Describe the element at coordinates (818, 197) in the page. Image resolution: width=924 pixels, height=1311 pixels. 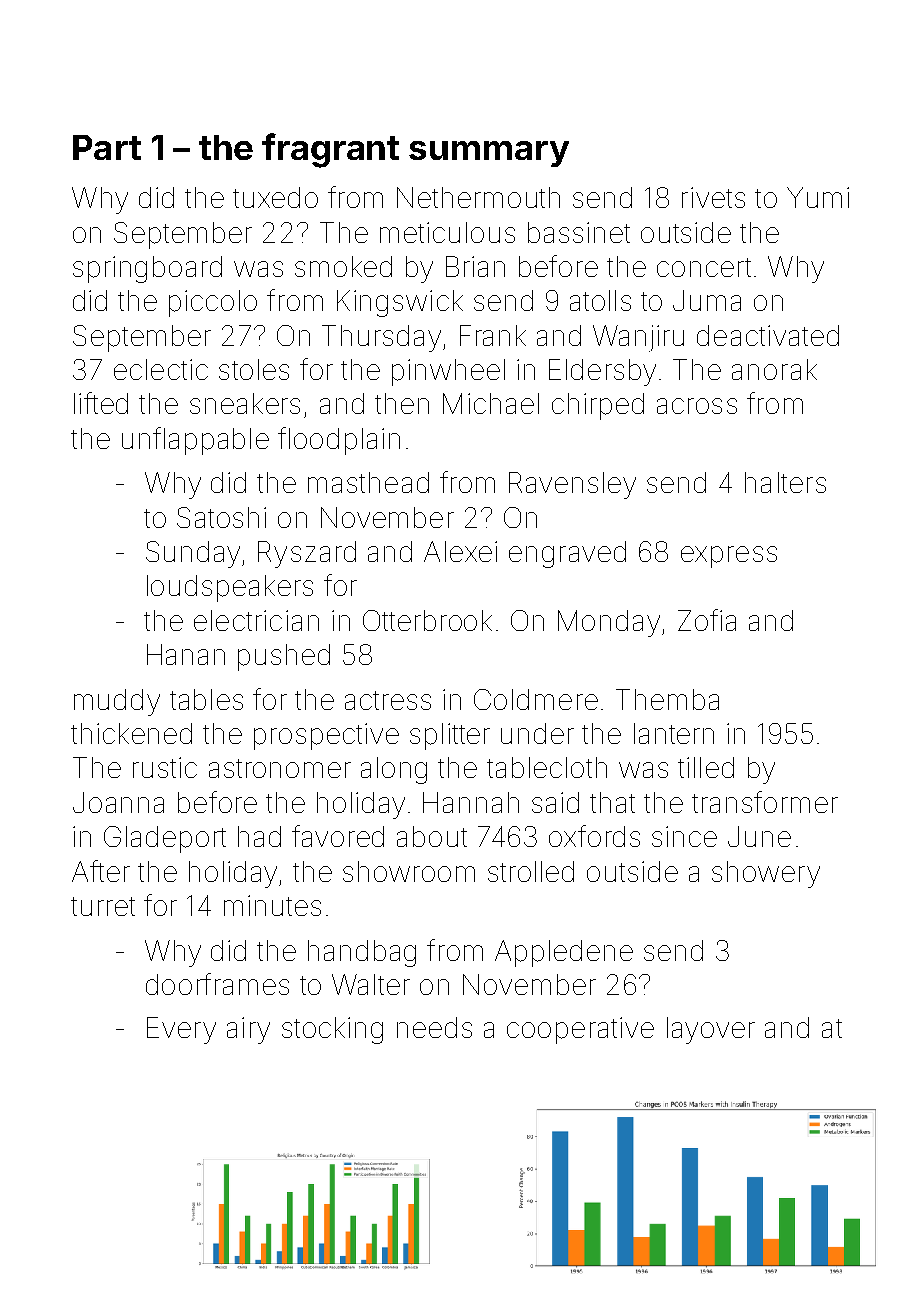
I see `Yumi` at that location.
